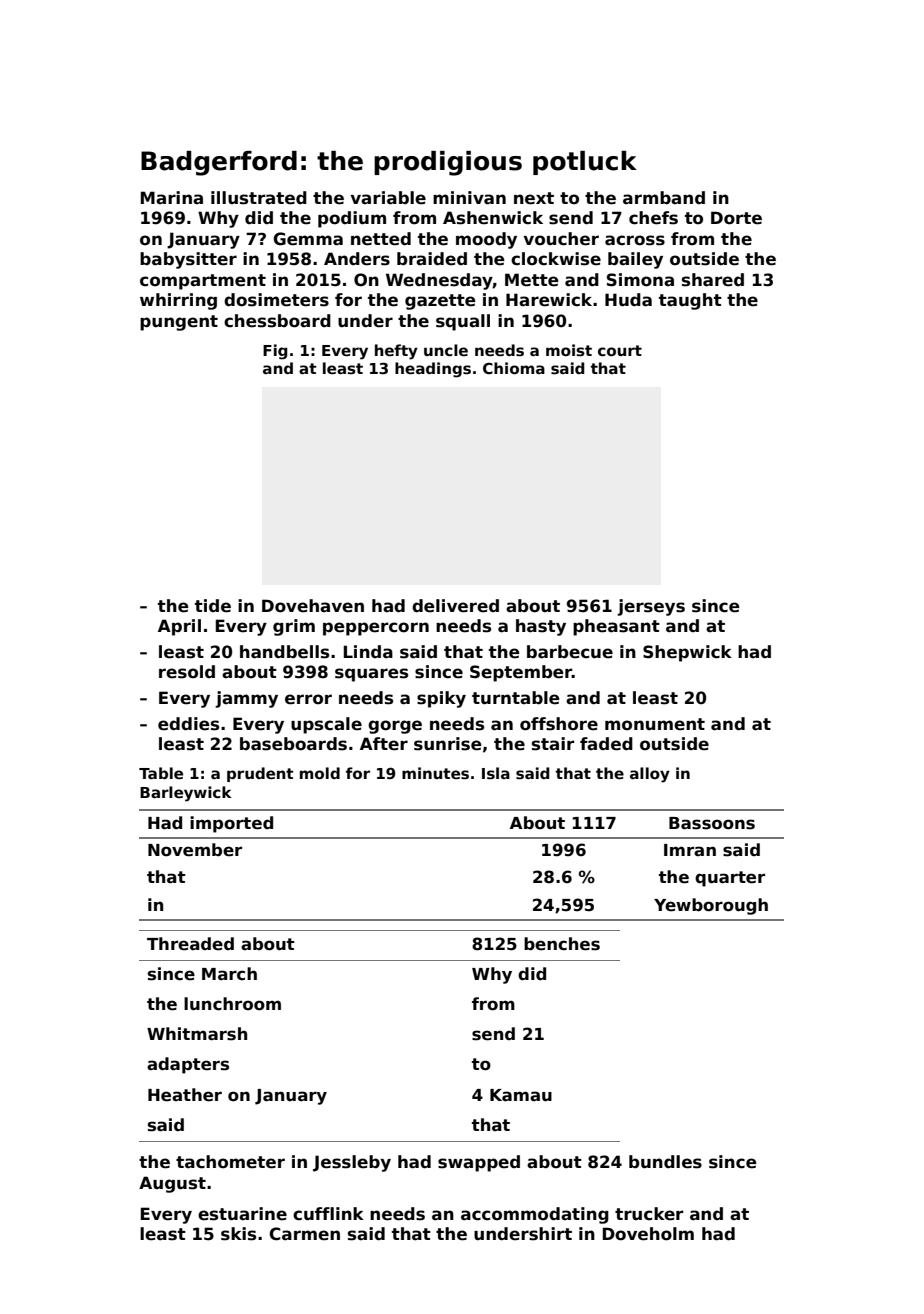 This screenshot has height=1314, width=924. Describe the element at coordinates (435, 773) in the screenshot. I see `minutes` at that location.
